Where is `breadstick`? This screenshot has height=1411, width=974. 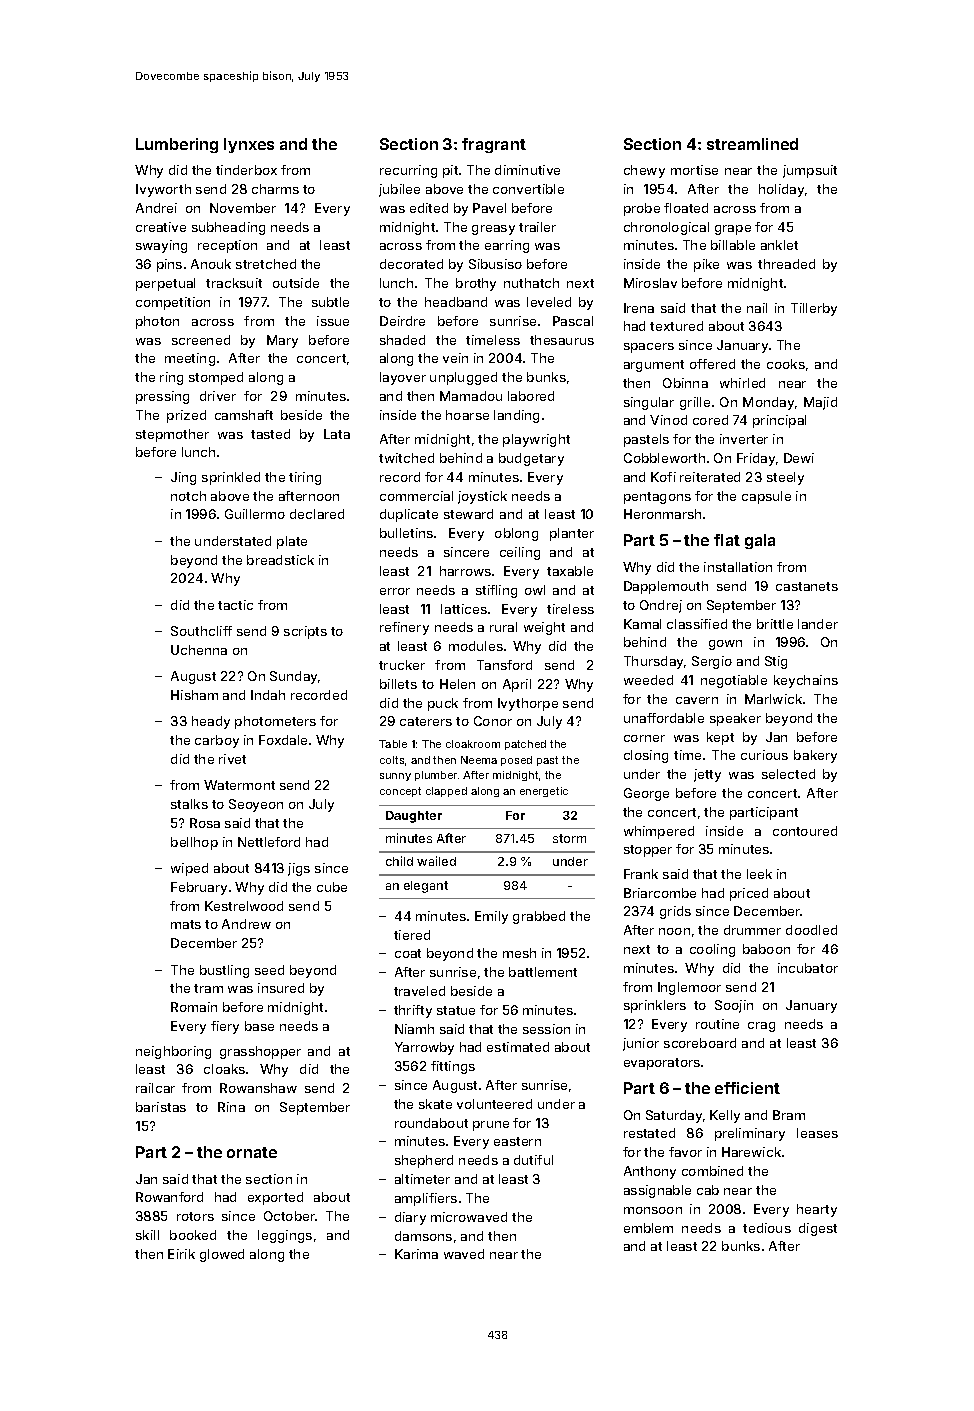 breadstick is located at coordinates (280, 560).
